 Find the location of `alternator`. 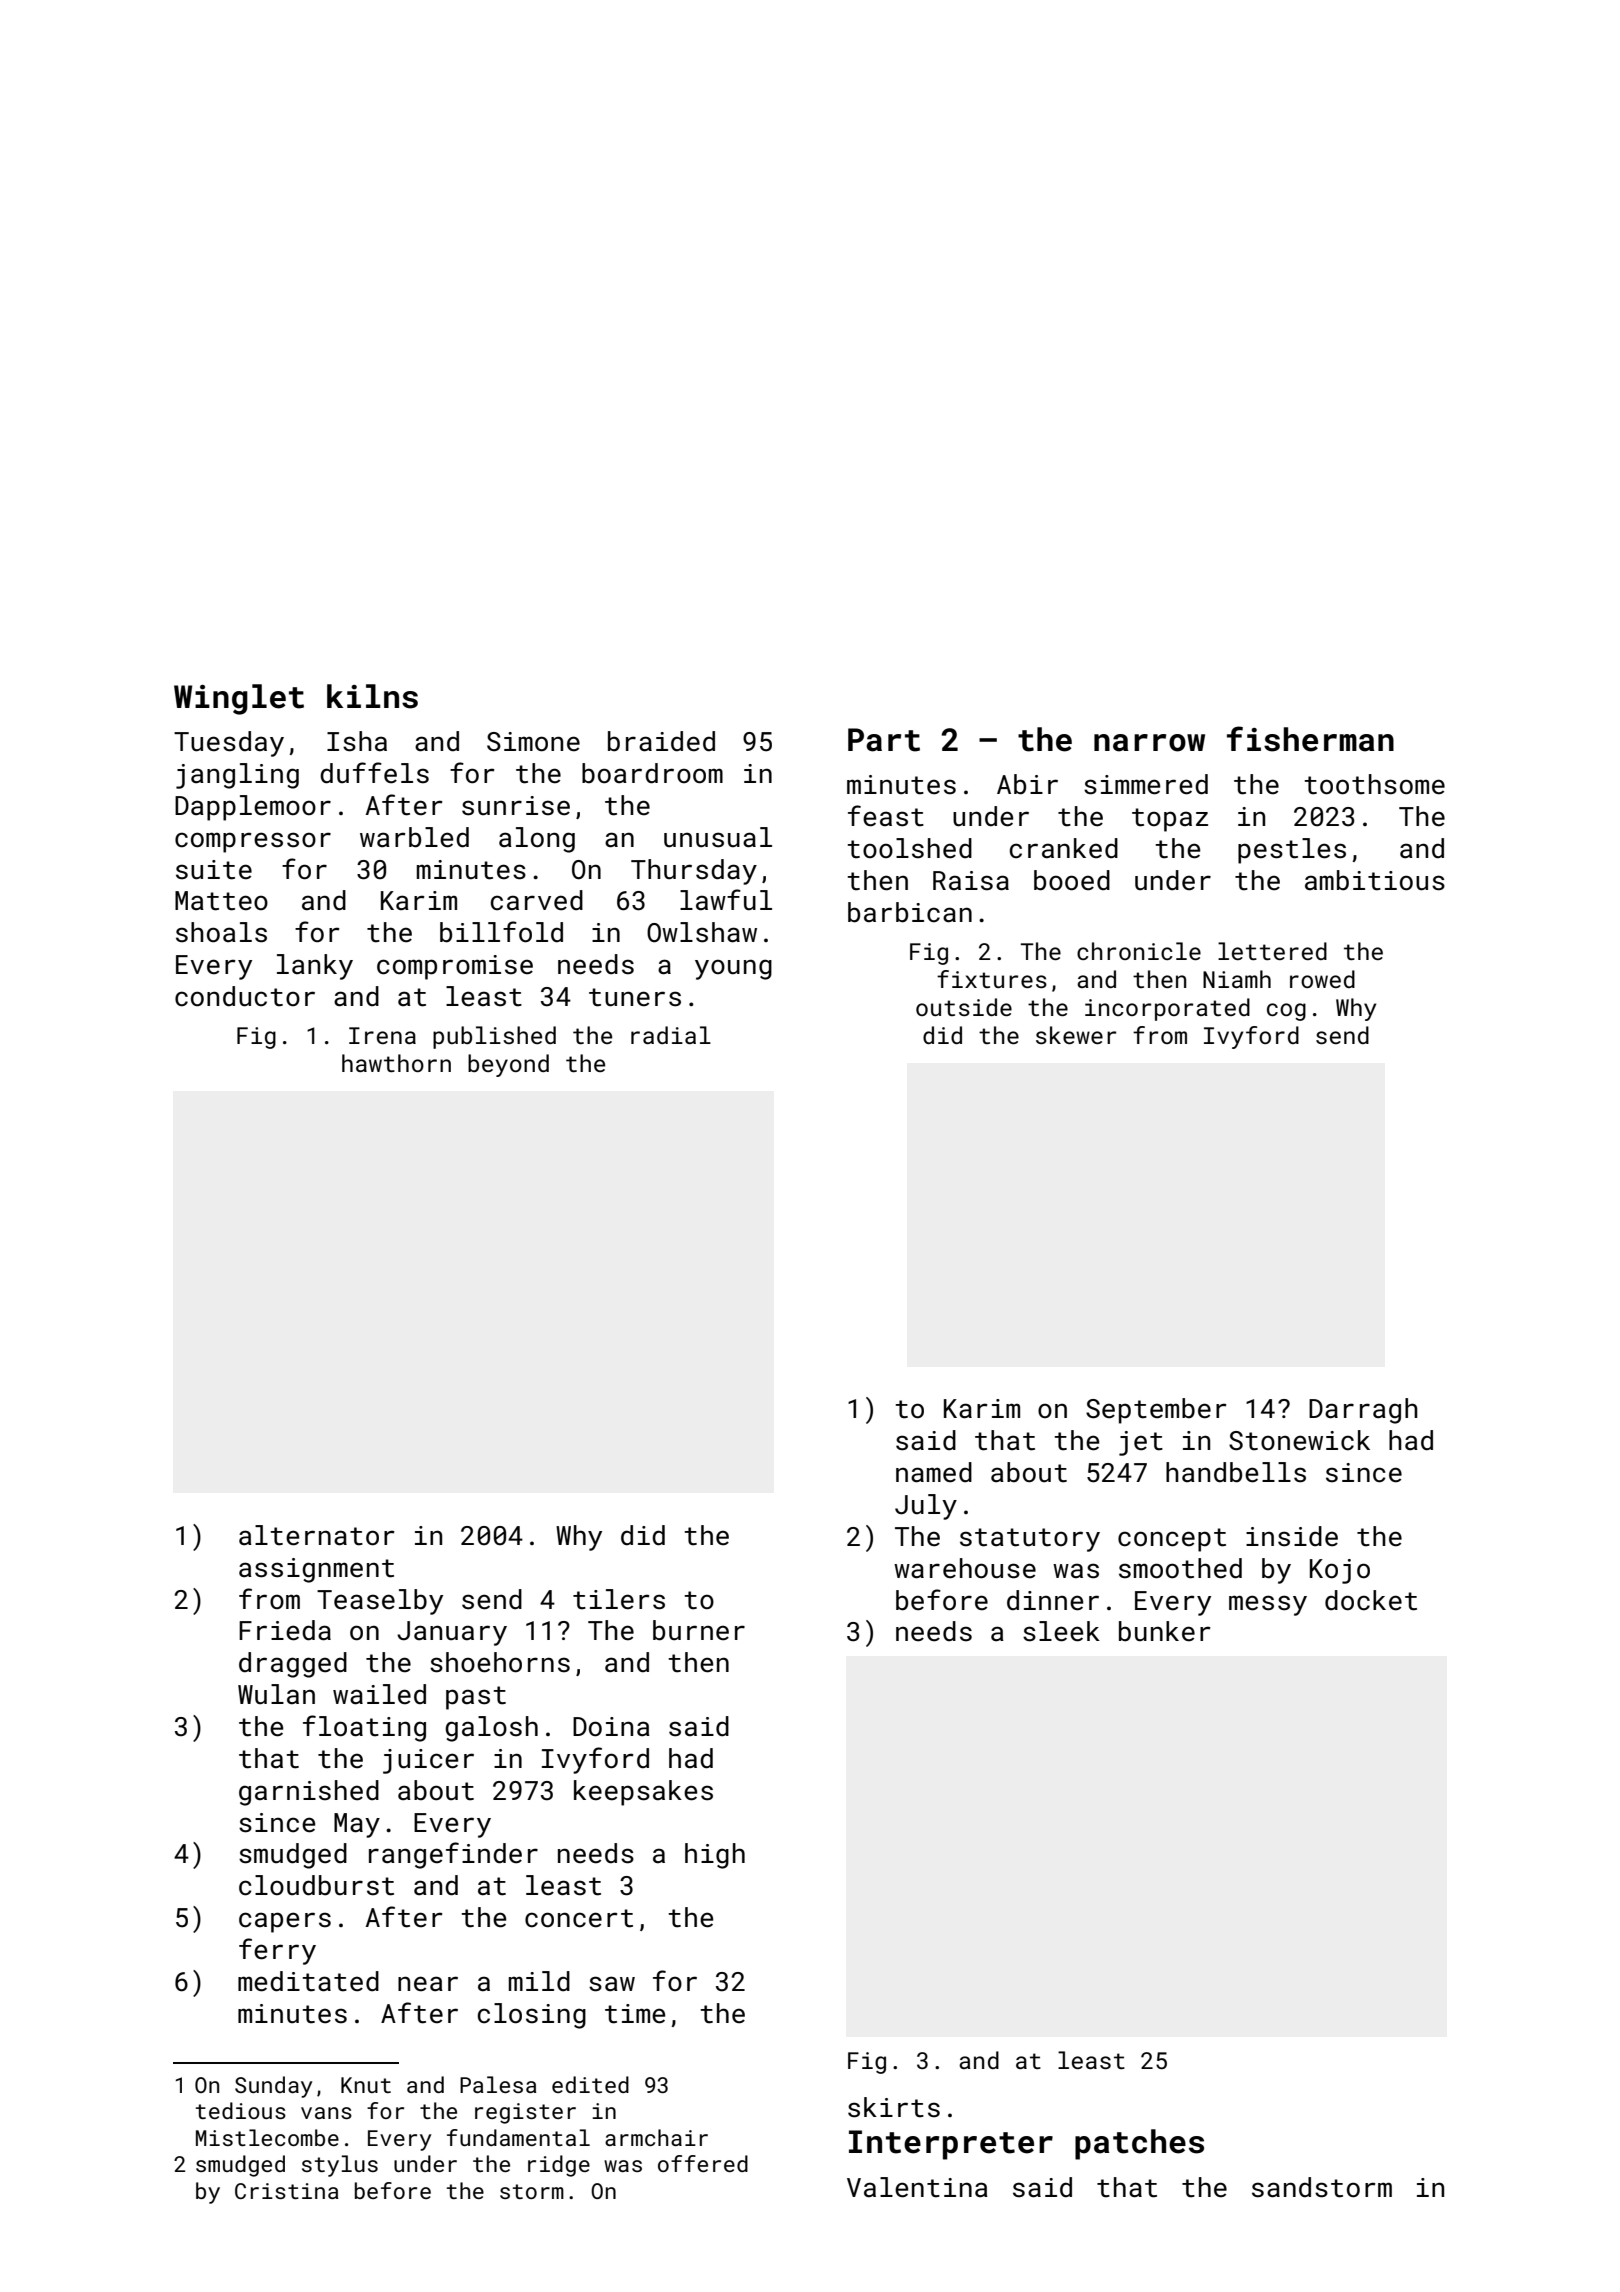

alternator is located at coordinates (317, 1535).
